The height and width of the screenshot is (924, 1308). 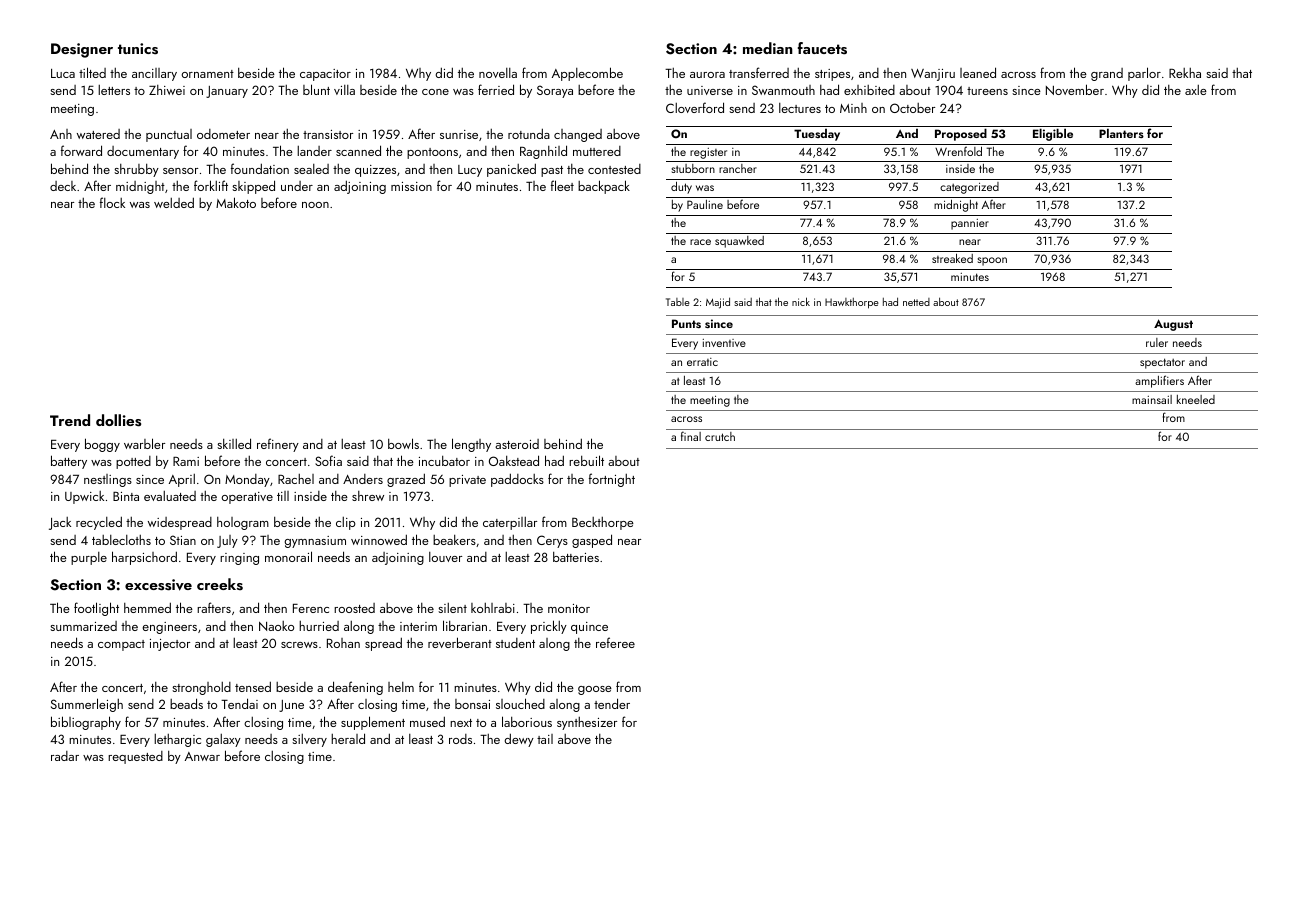 What do you see at coordinates (82, 50) in the screenshot?
I see `Designer` at bounding box center [82, 50].
